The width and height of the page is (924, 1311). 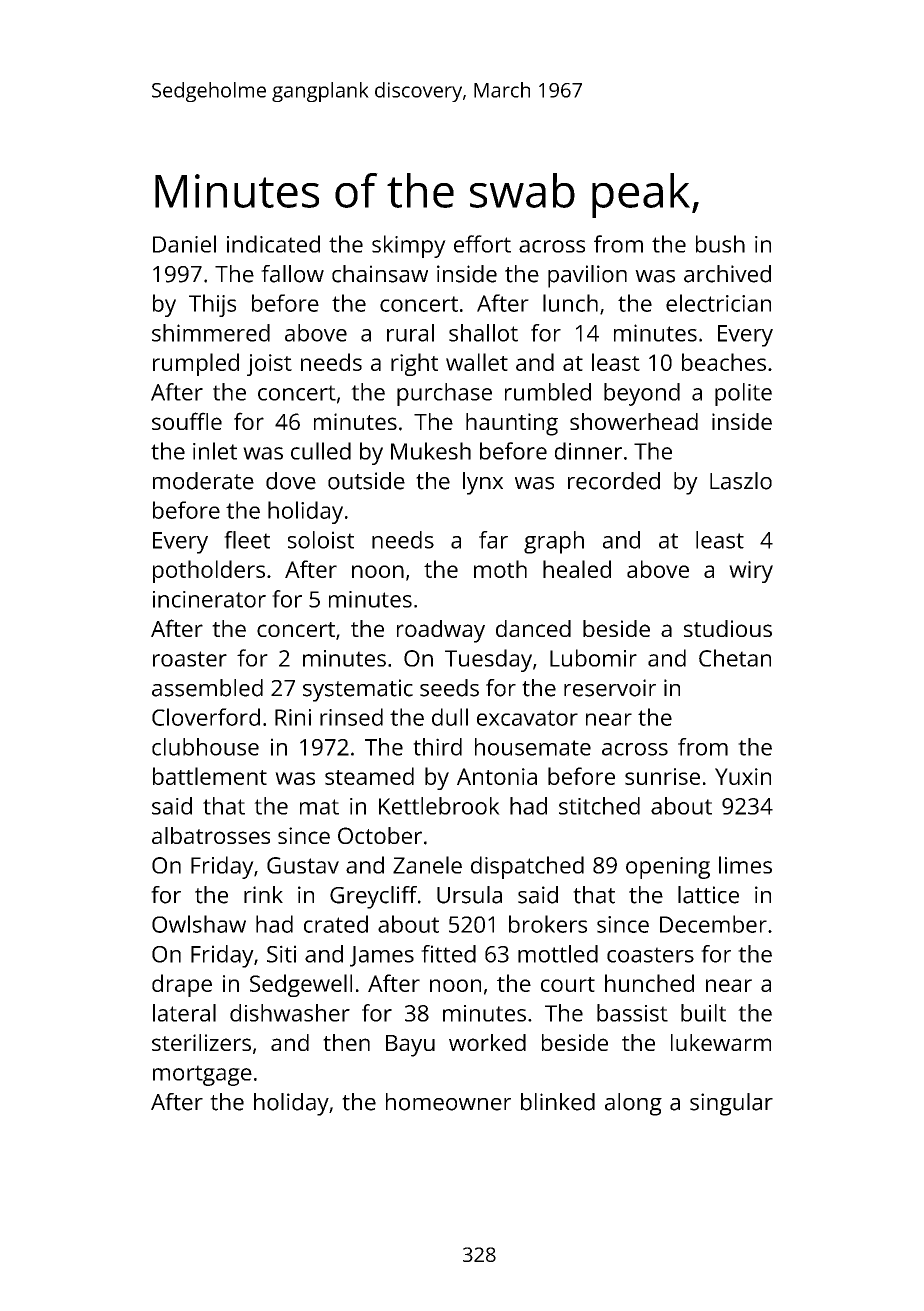 What do you see at coordinates (290, 1013) in the page?
I see `dishwasher` at bounding box center [290, 1013].
